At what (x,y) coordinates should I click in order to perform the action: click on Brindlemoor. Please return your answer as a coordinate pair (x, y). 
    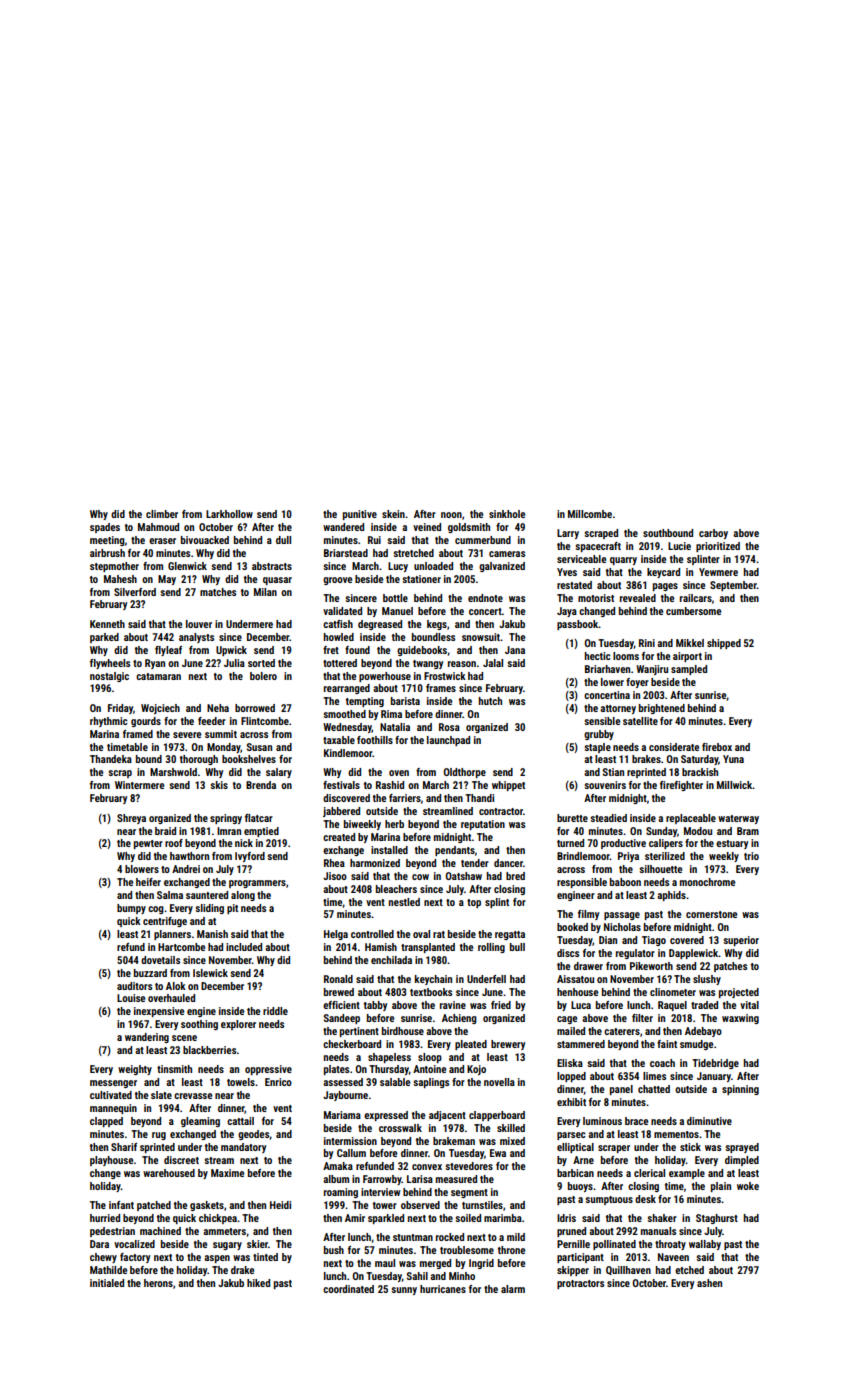
    Looking at the image, I should click on (583, 856).
